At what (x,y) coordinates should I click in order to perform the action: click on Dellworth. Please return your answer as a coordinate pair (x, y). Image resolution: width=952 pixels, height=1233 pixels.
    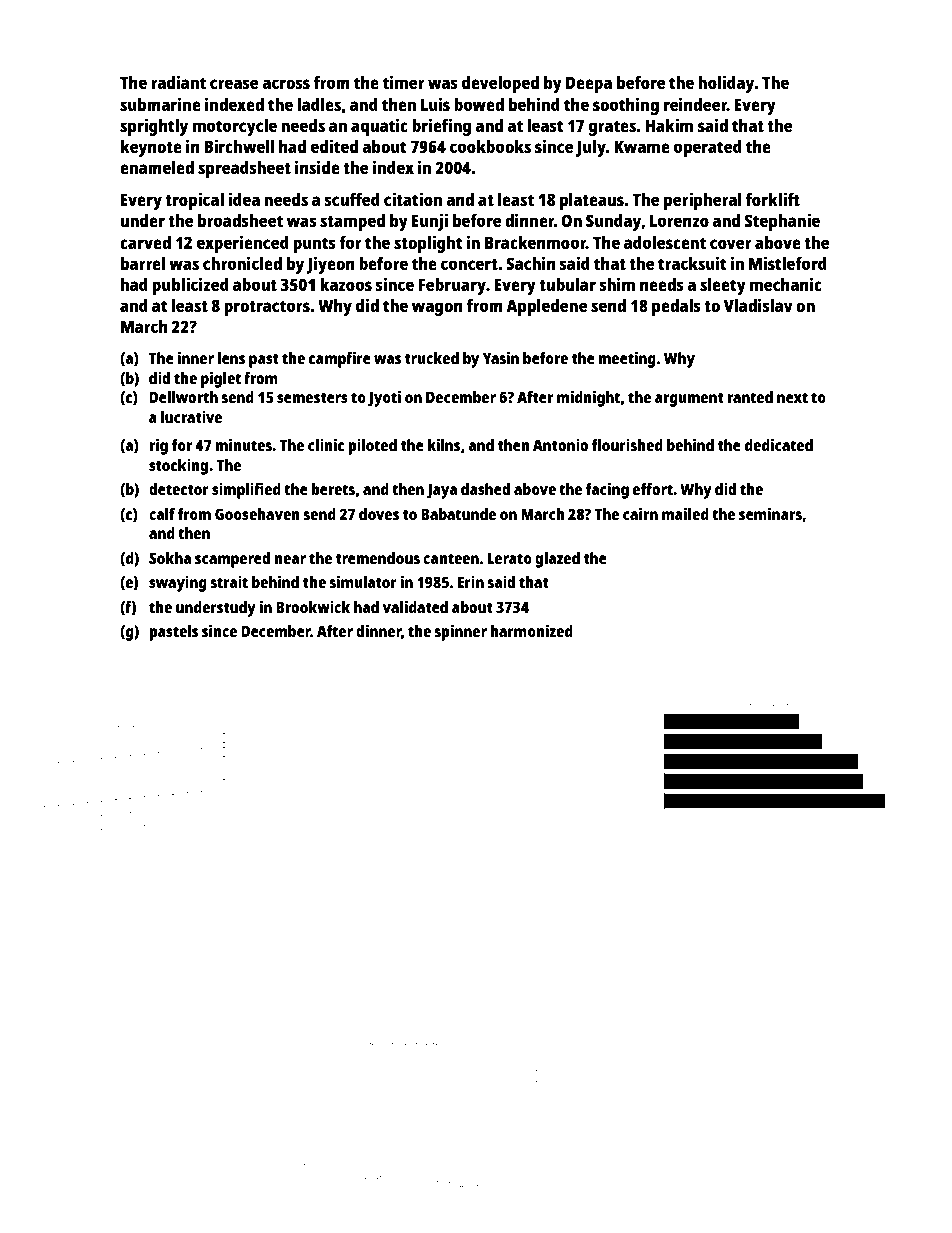
    Looking at the image, I should click on (183, 397).
